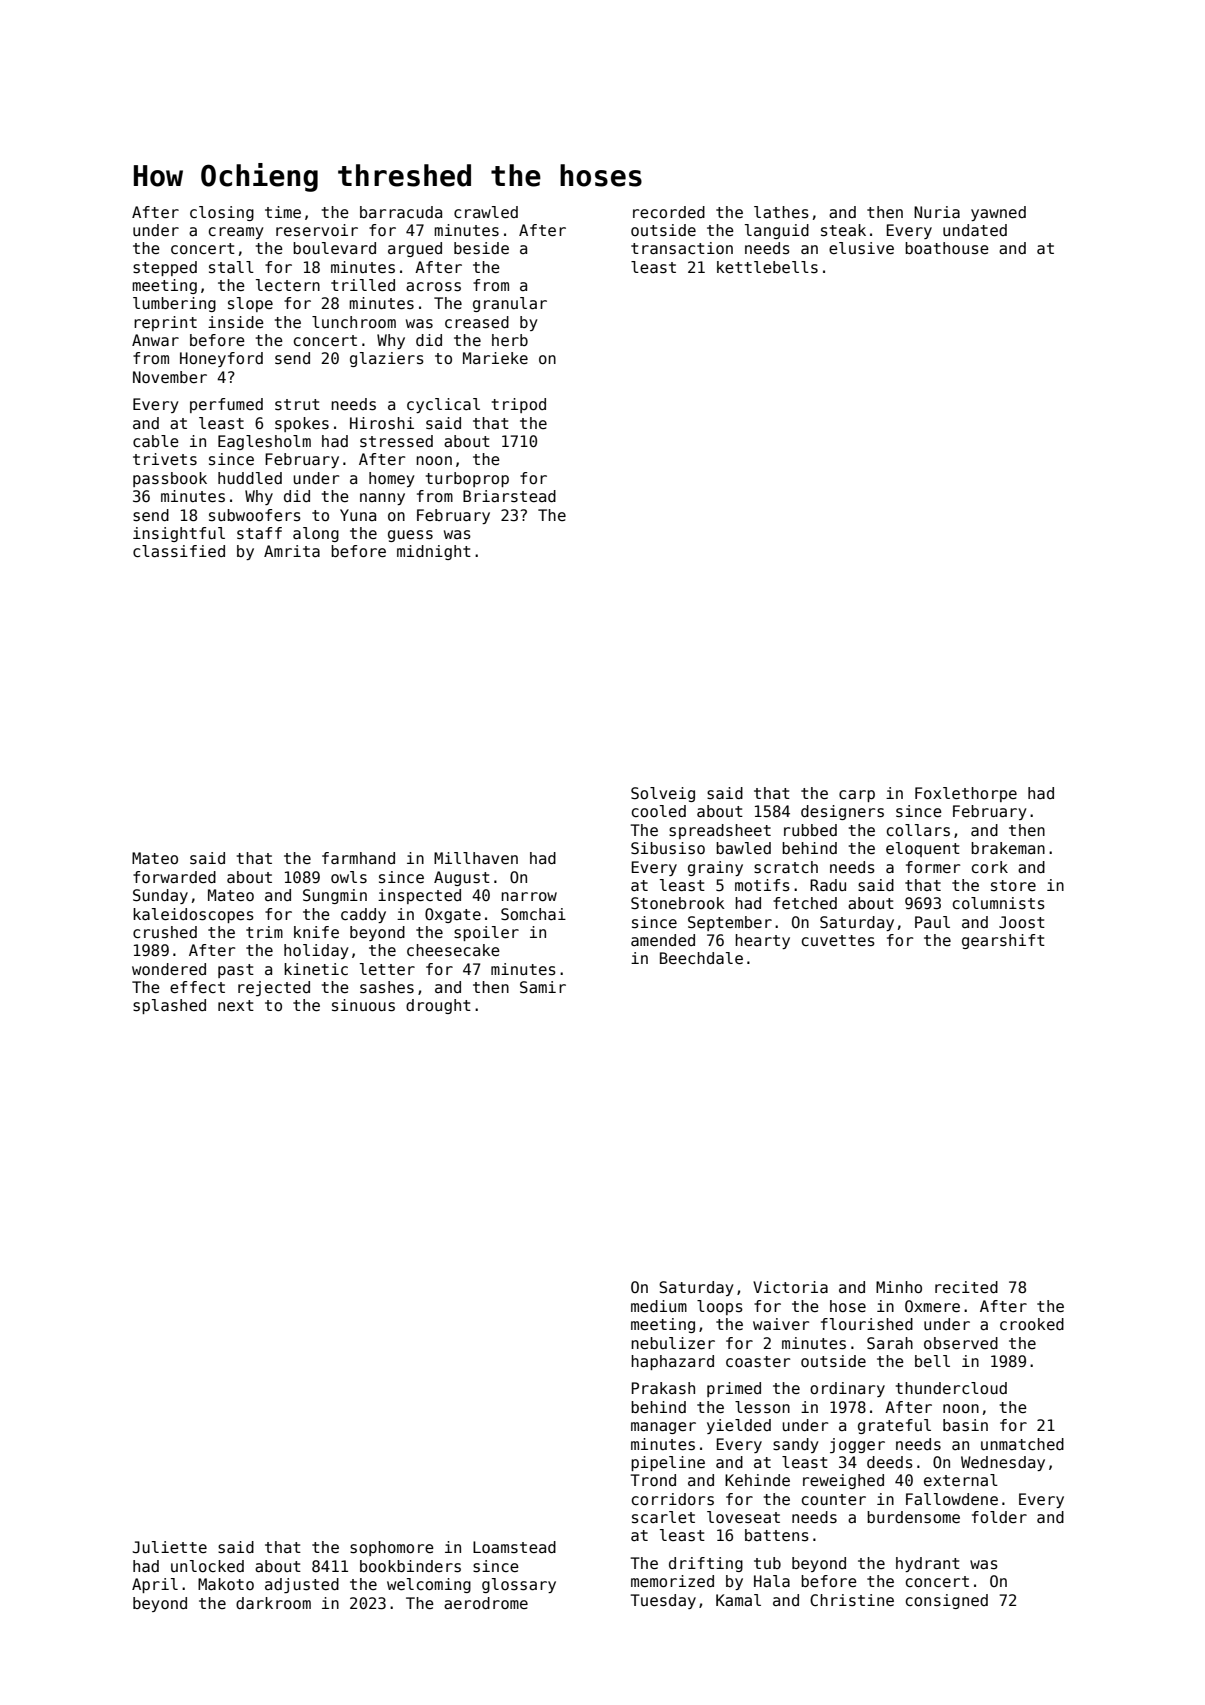 This page has height=1705, width=1205. What do you see at coordinates (236, 1005) in the page?
I see `next` at bounding box center [236, 1005].
